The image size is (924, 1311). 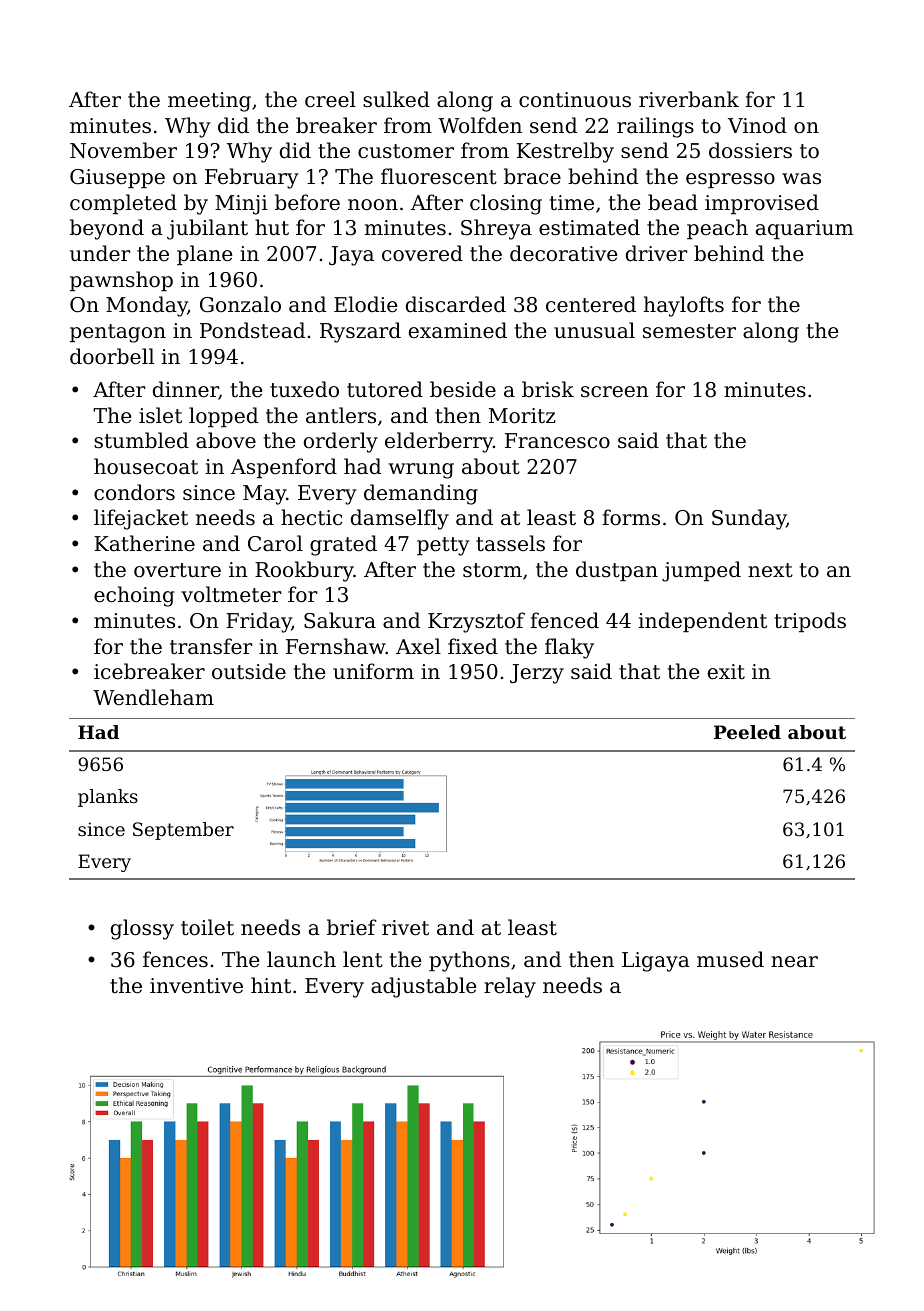 I want to click on near, so click(x=794, y=961).
